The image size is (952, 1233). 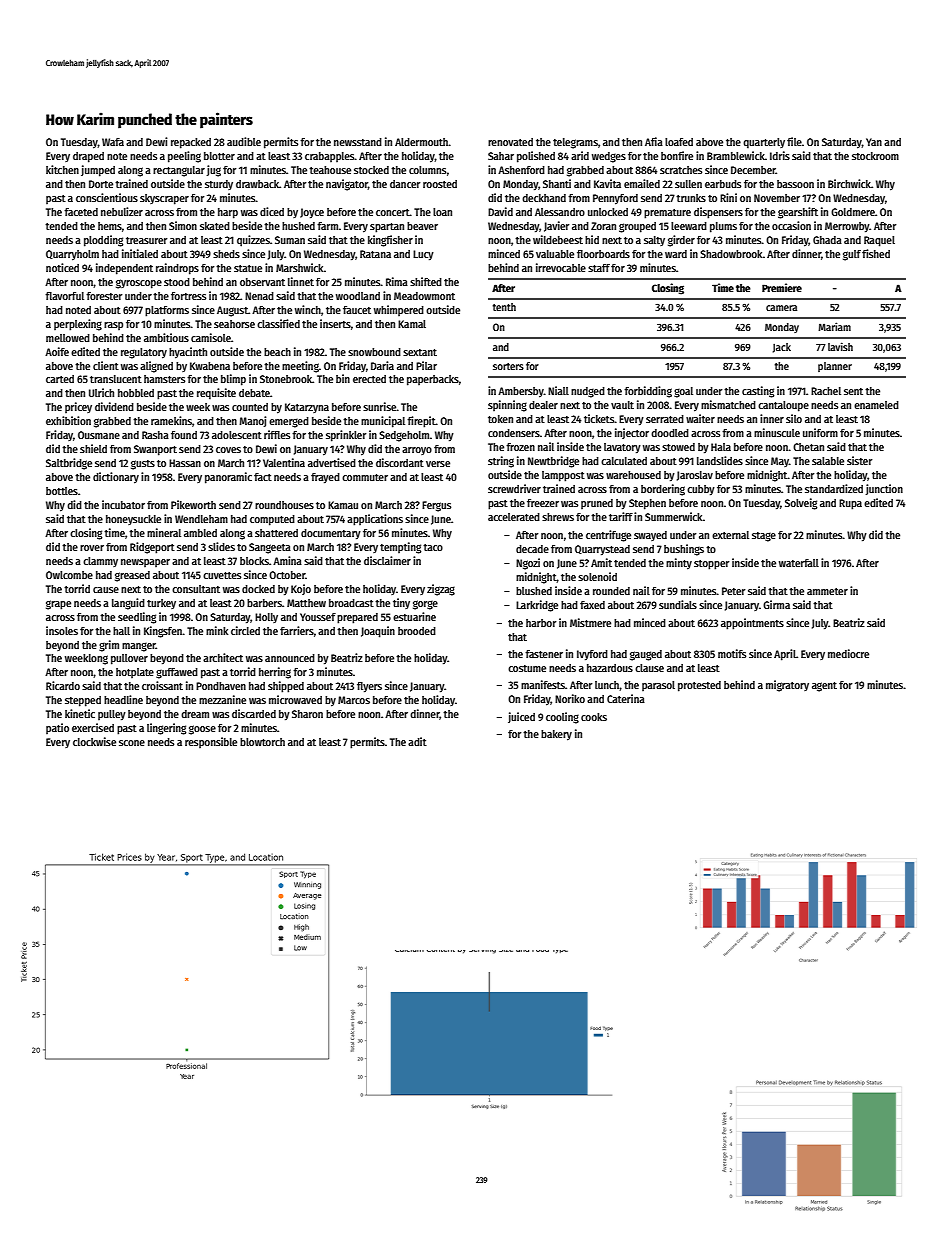 I want to click on dancer, so click(x=405, y=184).
